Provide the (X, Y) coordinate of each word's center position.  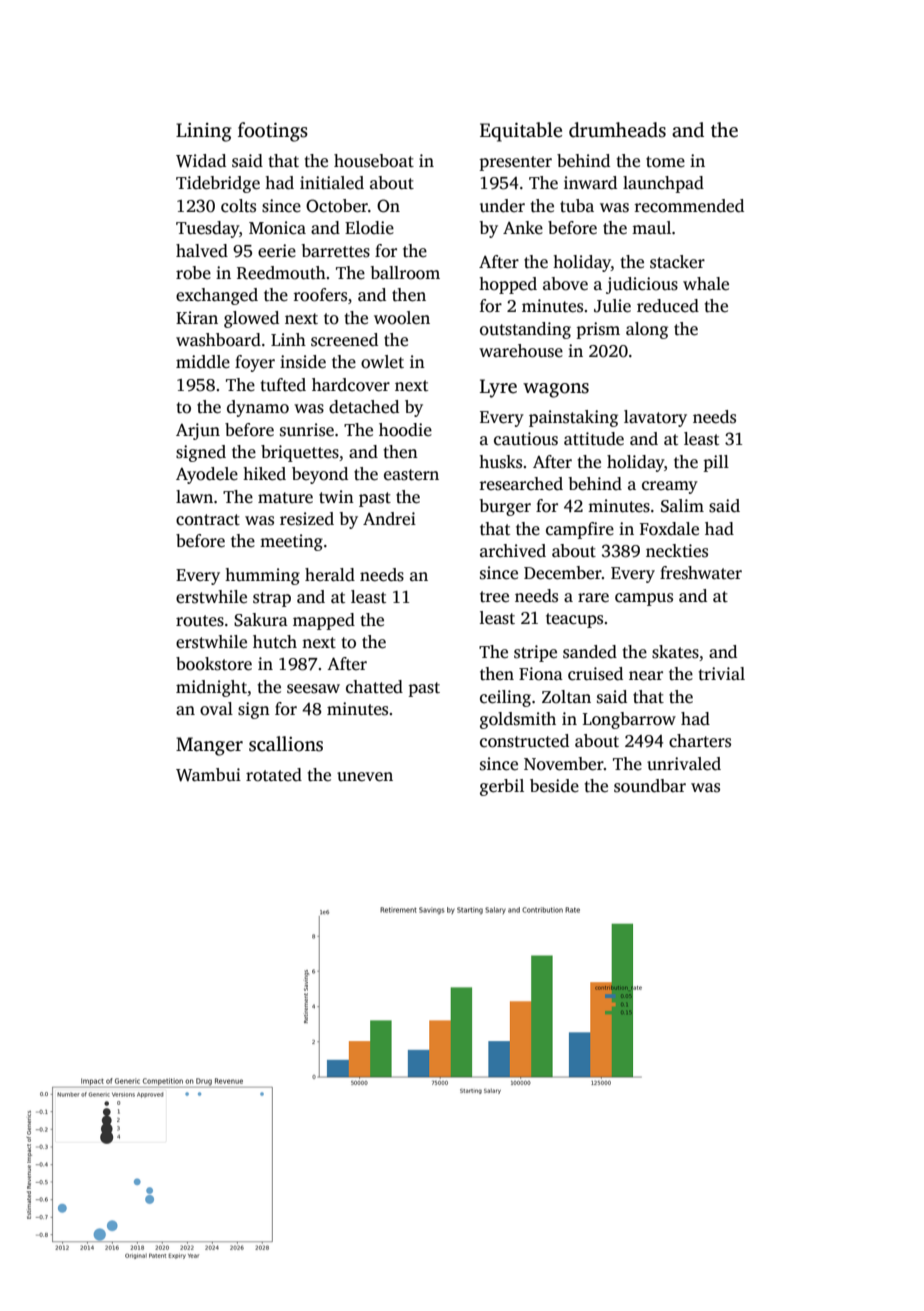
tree (494, 597)
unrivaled (684, 764)
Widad (201, 161)
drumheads (617, 130)
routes (200, 621)
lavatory (655, 418)
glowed (251, 319)
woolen (402, 318)
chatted (374, 687)
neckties (677, 551)
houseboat (374, 161)
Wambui (208, 775)
